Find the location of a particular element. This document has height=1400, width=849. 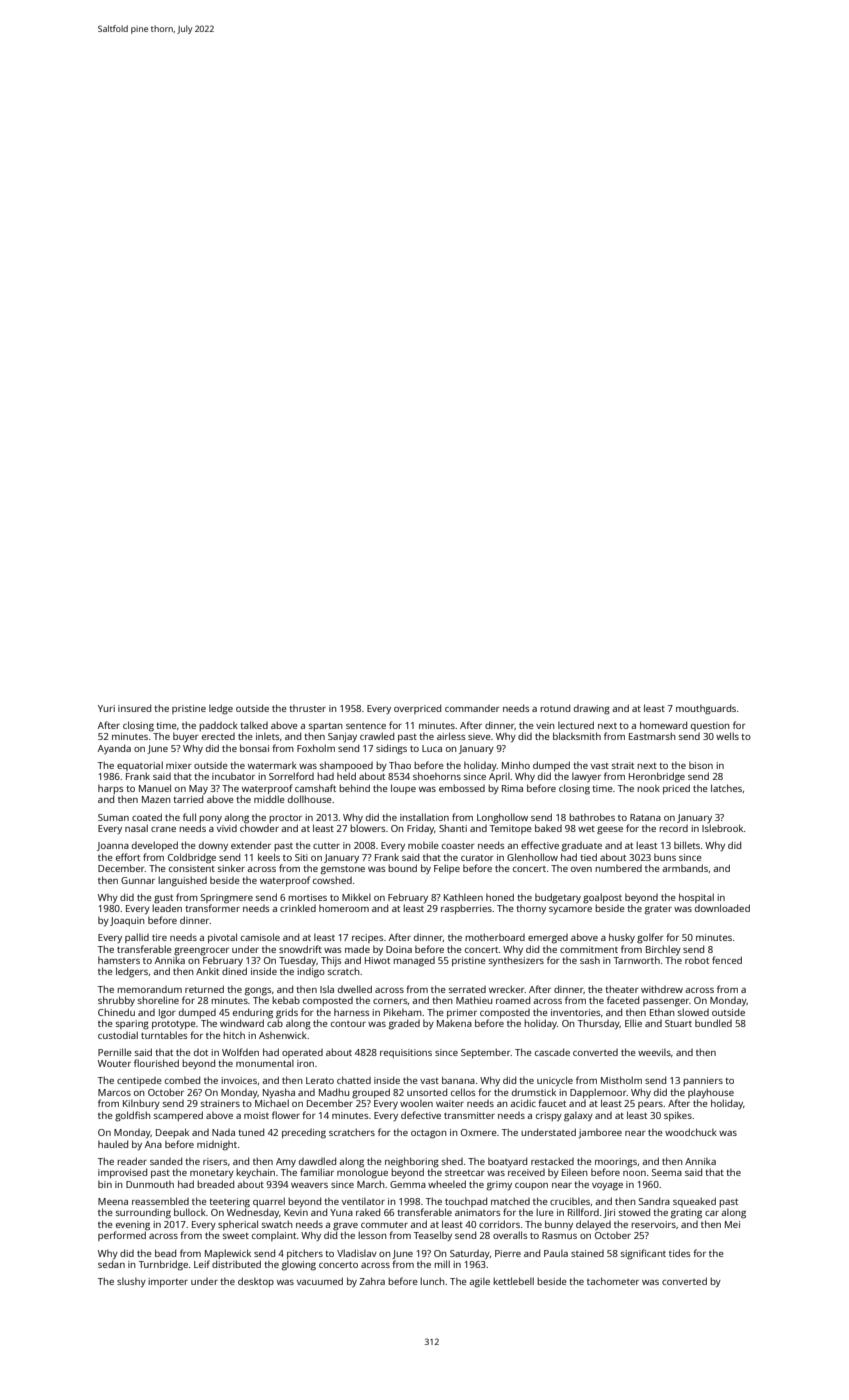

sidings is located at coordinates (391, 749).
